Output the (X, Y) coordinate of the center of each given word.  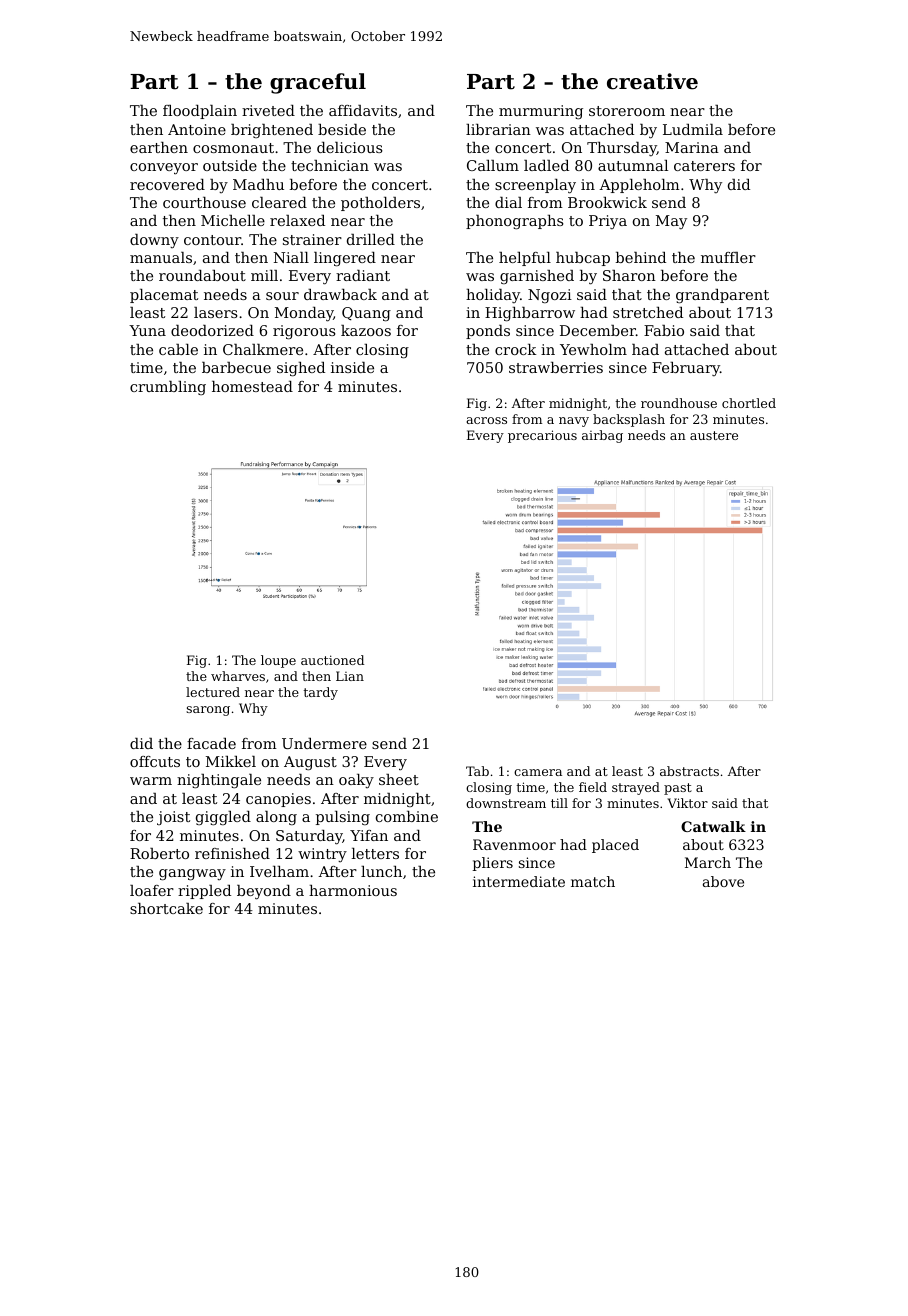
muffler (728, 257)
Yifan (369, 835)
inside (352, 367)
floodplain (200, 112)
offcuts (155, 761)
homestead (252, 386)
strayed (636, 788)
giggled (223, 818)
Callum (493, 165)
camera (538, 772)
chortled (749, 403)
